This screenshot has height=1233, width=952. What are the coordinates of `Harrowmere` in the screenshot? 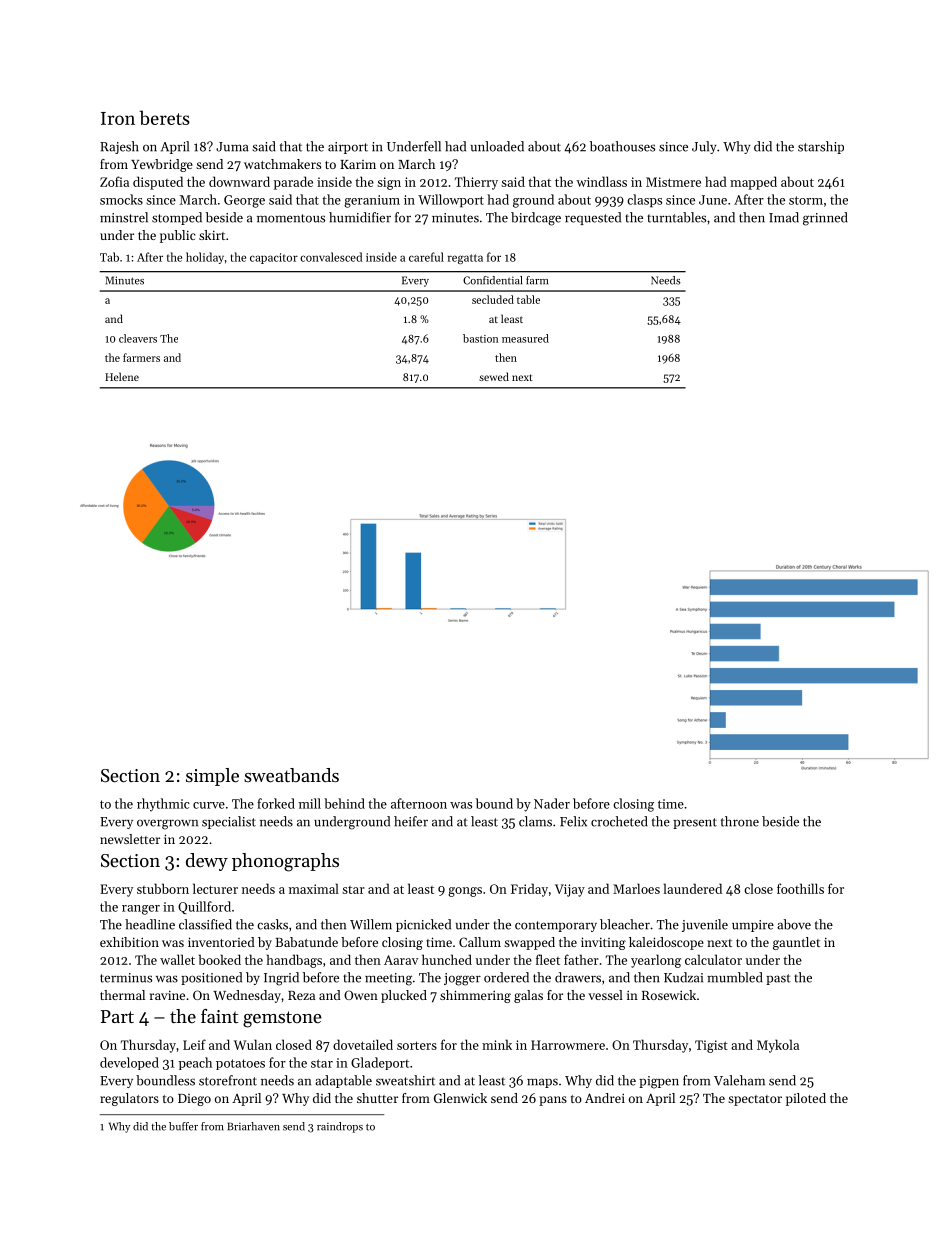 It's located at (568, 1045).
